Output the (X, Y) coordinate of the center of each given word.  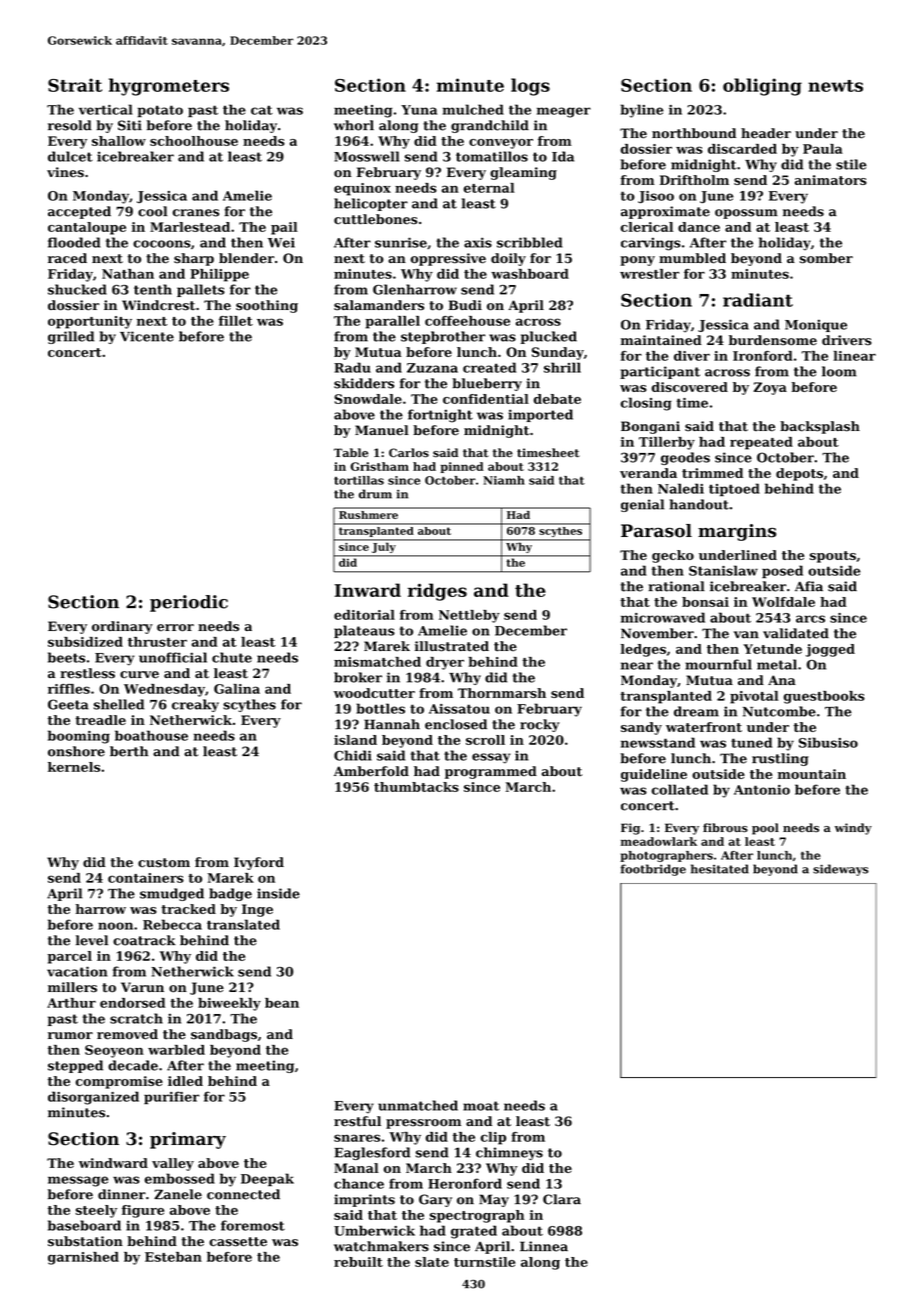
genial (642, 505)
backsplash (820, 427)
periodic (189, 603)
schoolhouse (194, 141)
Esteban (173, 1257)
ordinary (122, 627)
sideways (841, 870)
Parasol (656, 531)
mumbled (692, 258)
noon (115, 926)
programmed (491, 772)
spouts (833, 557)
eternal (489, 188)
